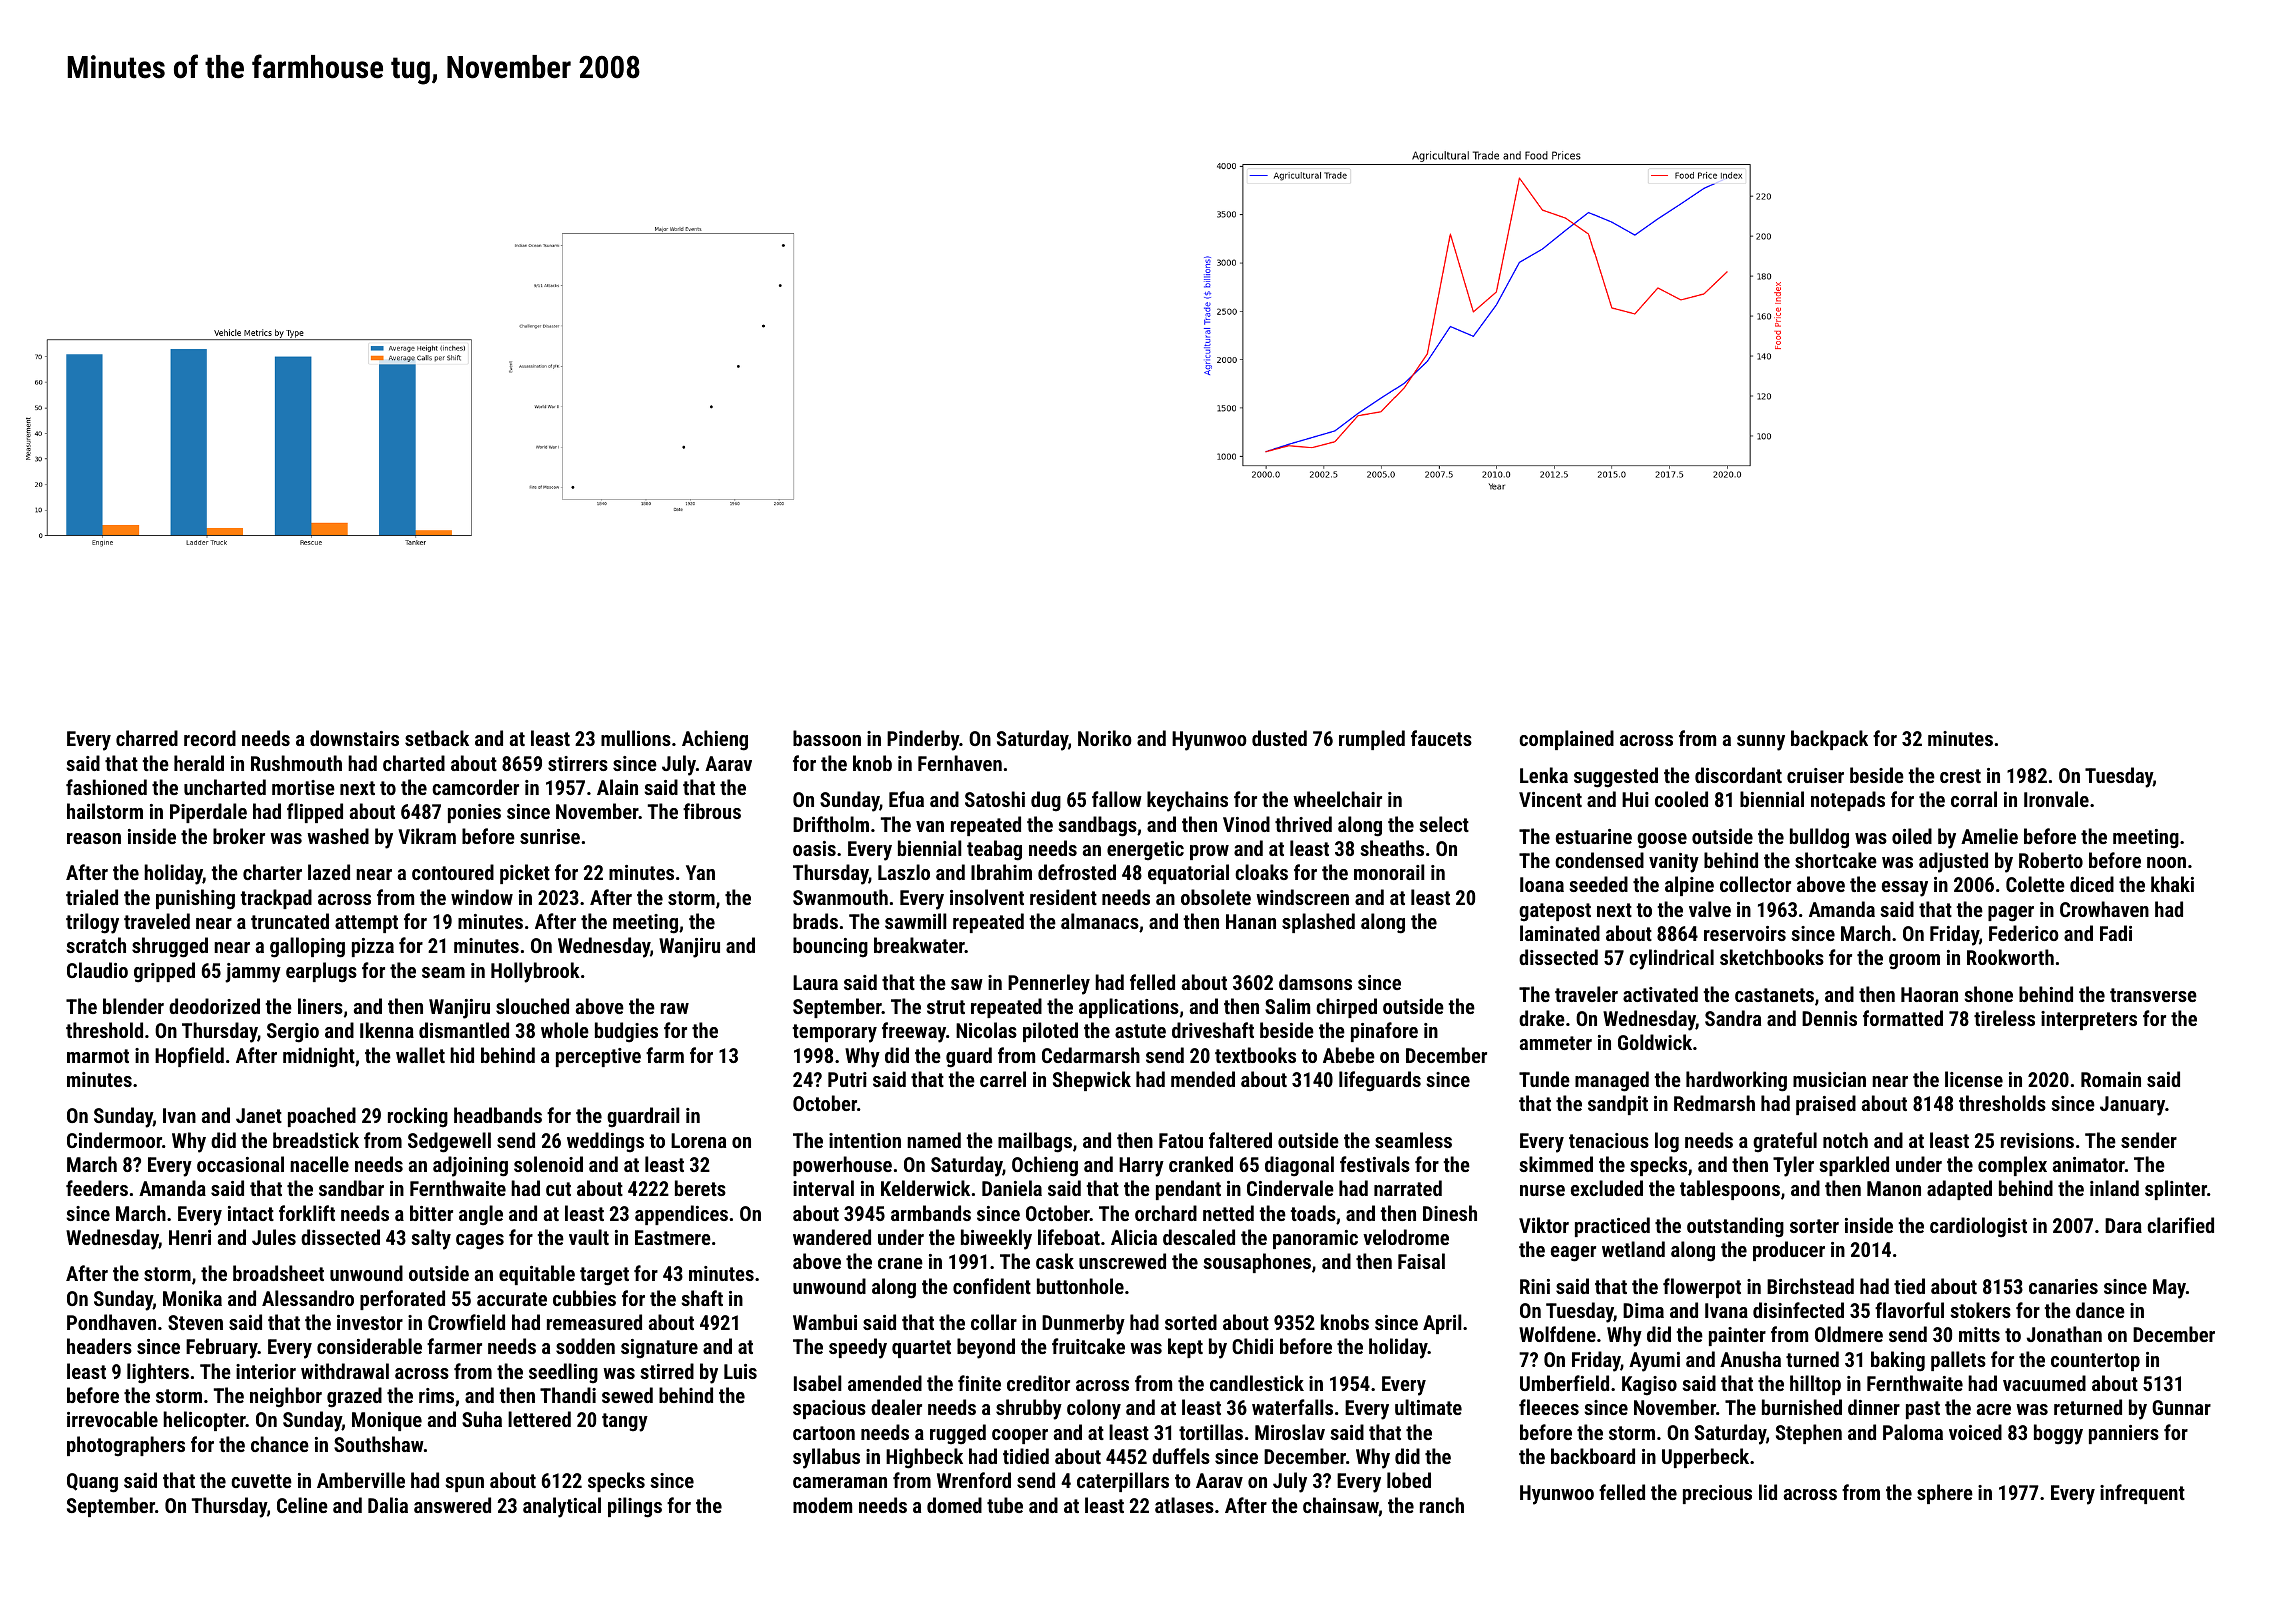 Image resolution: width=2282 pixels, height=1614 pixels. What do you see at coordinates (1909, 1286) in the screenshot?
I see `tied` at bounding box center [1909, 1286].
